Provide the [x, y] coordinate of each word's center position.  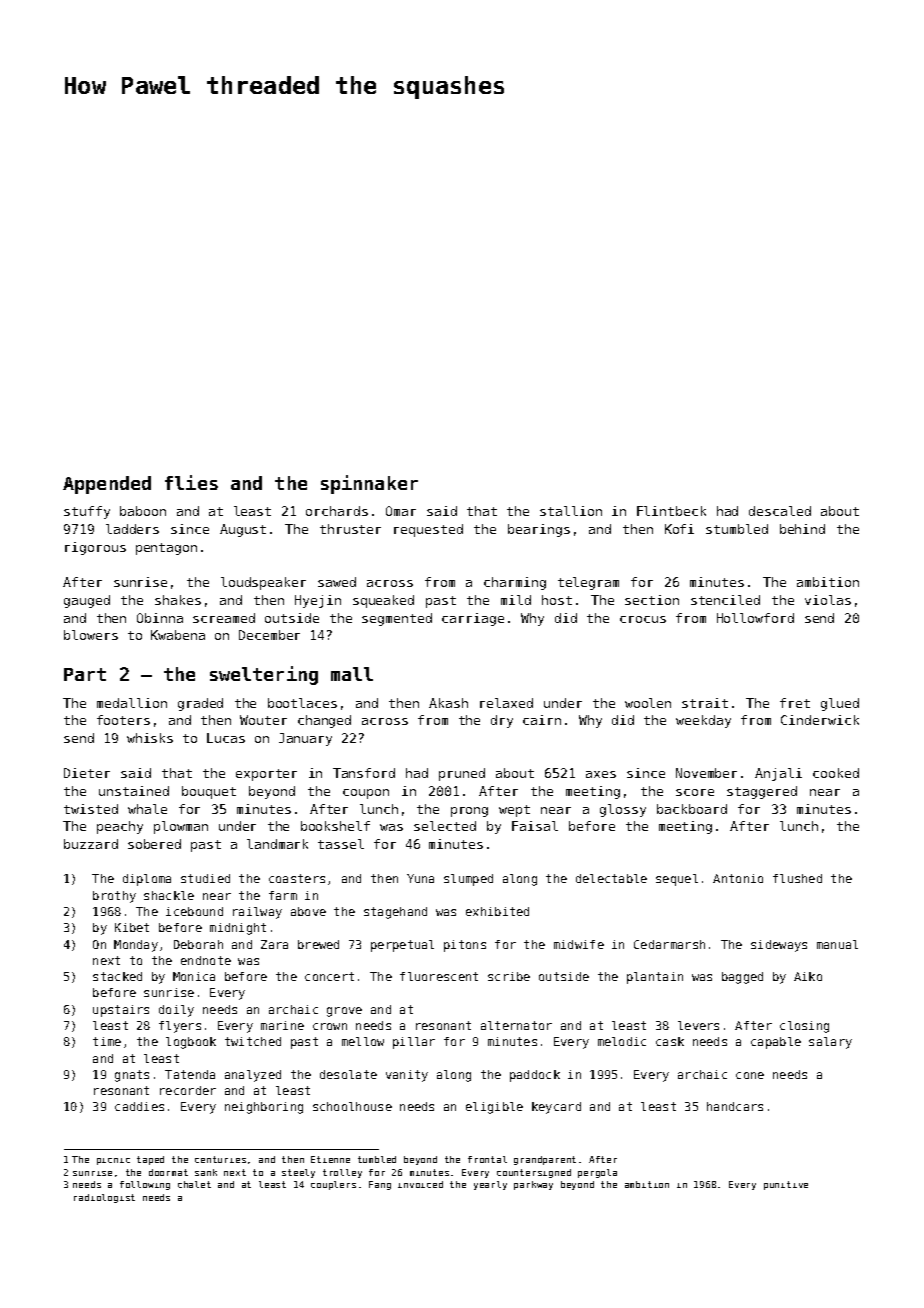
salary [830, 1043]
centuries [220, 1159]
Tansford [364, 773]
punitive [786, 1185]
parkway [533, 1185]
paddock [535, 1076]
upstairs [121, 1011]
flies [191, 482]
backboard [692, 809]
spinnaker [369, 484]
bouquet [209, 792]
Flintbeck [671, 511]
